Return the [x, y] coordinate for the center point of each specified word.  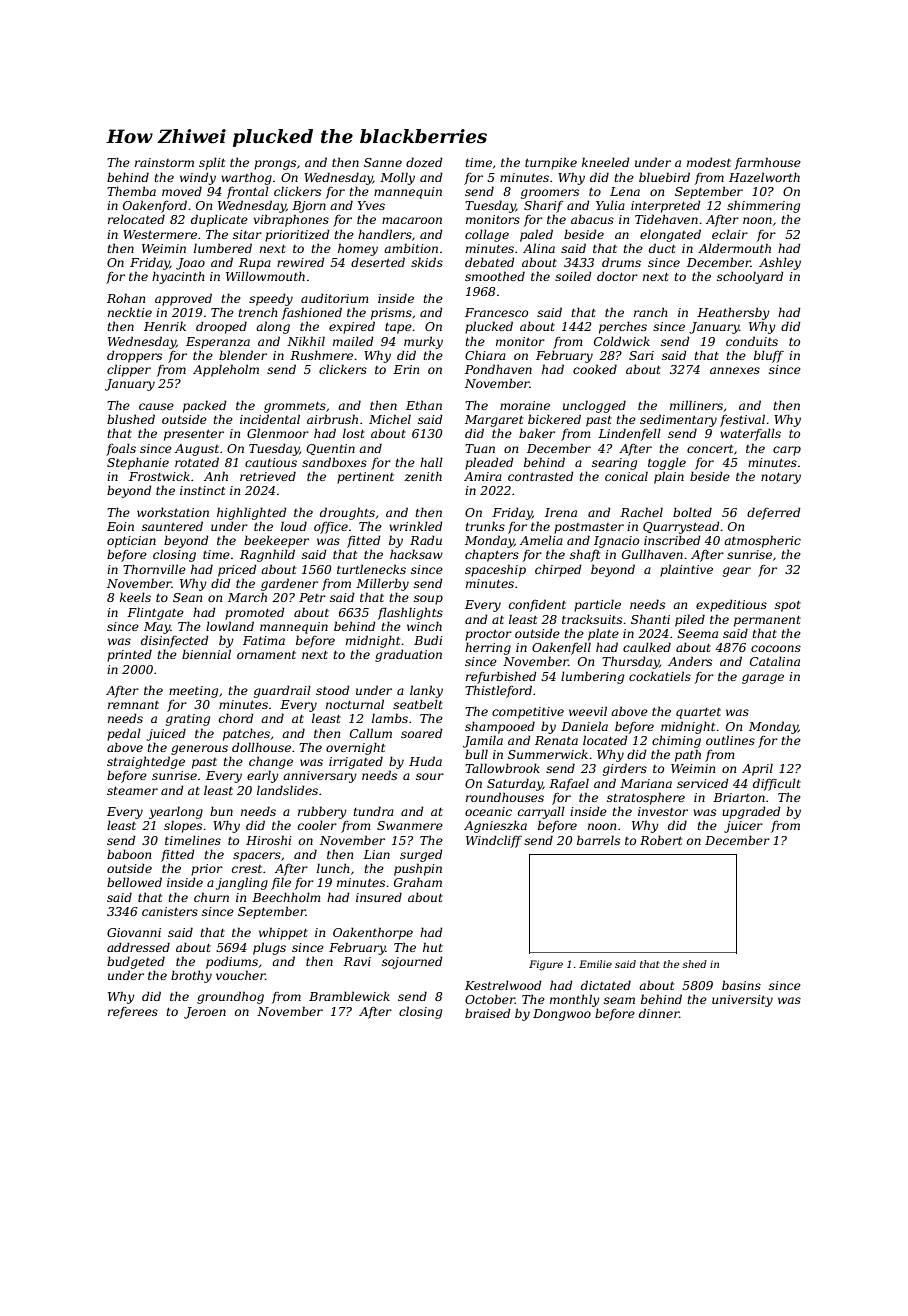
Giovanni [134, 932]
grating [188, 720]
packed [205, 406]
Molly [397, 178]
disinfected [175, 641]
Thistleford [498, 691]
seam [619, 1000]
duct [662, 248]
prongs [275, 165]
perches [623, 327]
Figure [546, 965]
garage [763, 679]
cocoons [776, 648]
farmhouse [768, 163]
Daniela [584, 726]
